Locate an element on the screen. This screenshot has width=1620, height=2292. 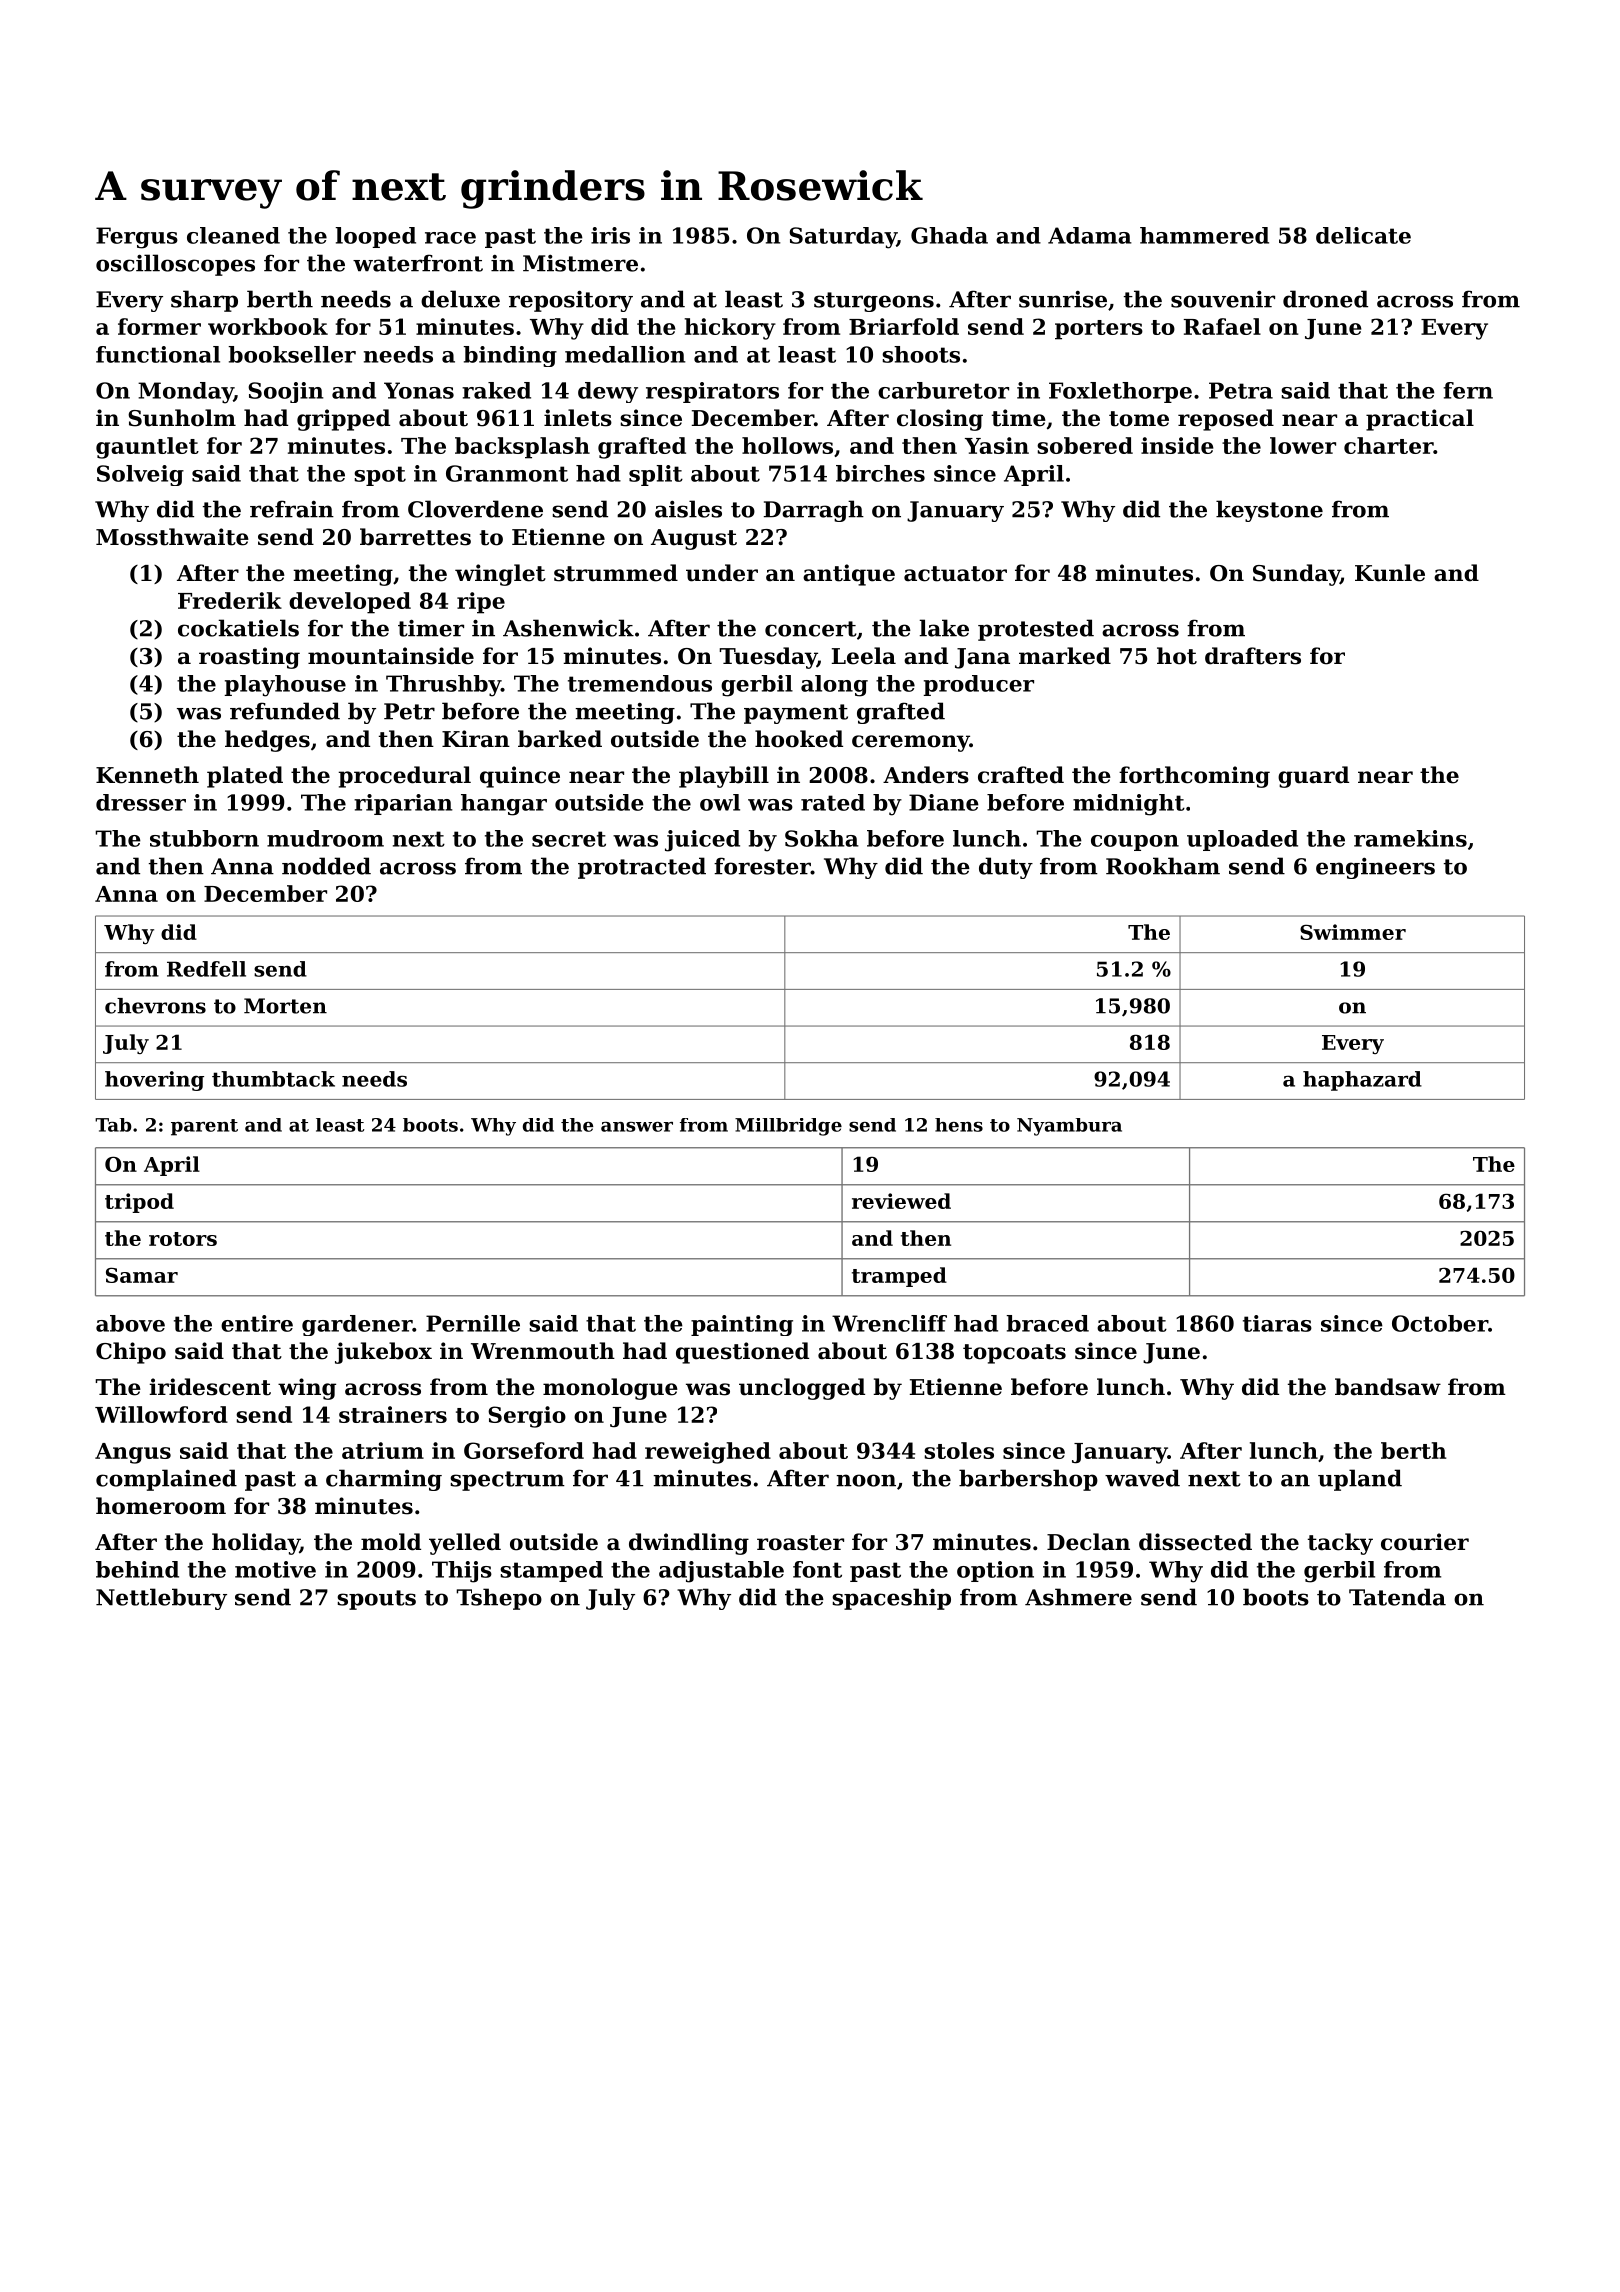
tramped is located at coordinates (899, 1277).
